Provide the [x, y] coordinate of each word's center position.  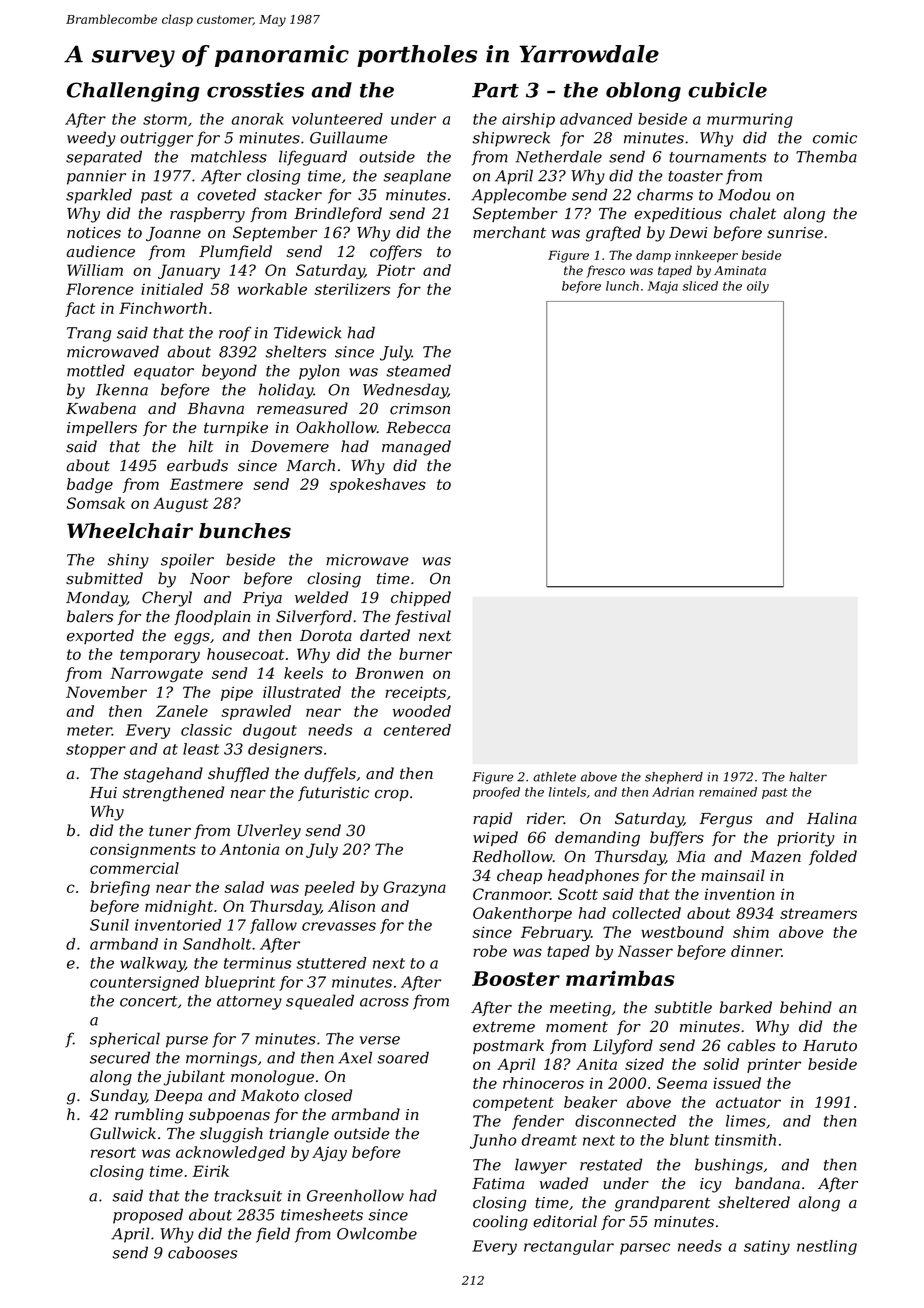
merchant [509, 232]
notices [94, 233]
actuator [748, 1102]
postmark [508, 1046]
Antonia [249, 849]
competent [513, 1104]
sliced [700, 286]
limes [746, 1121]
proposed [148, 1216]
